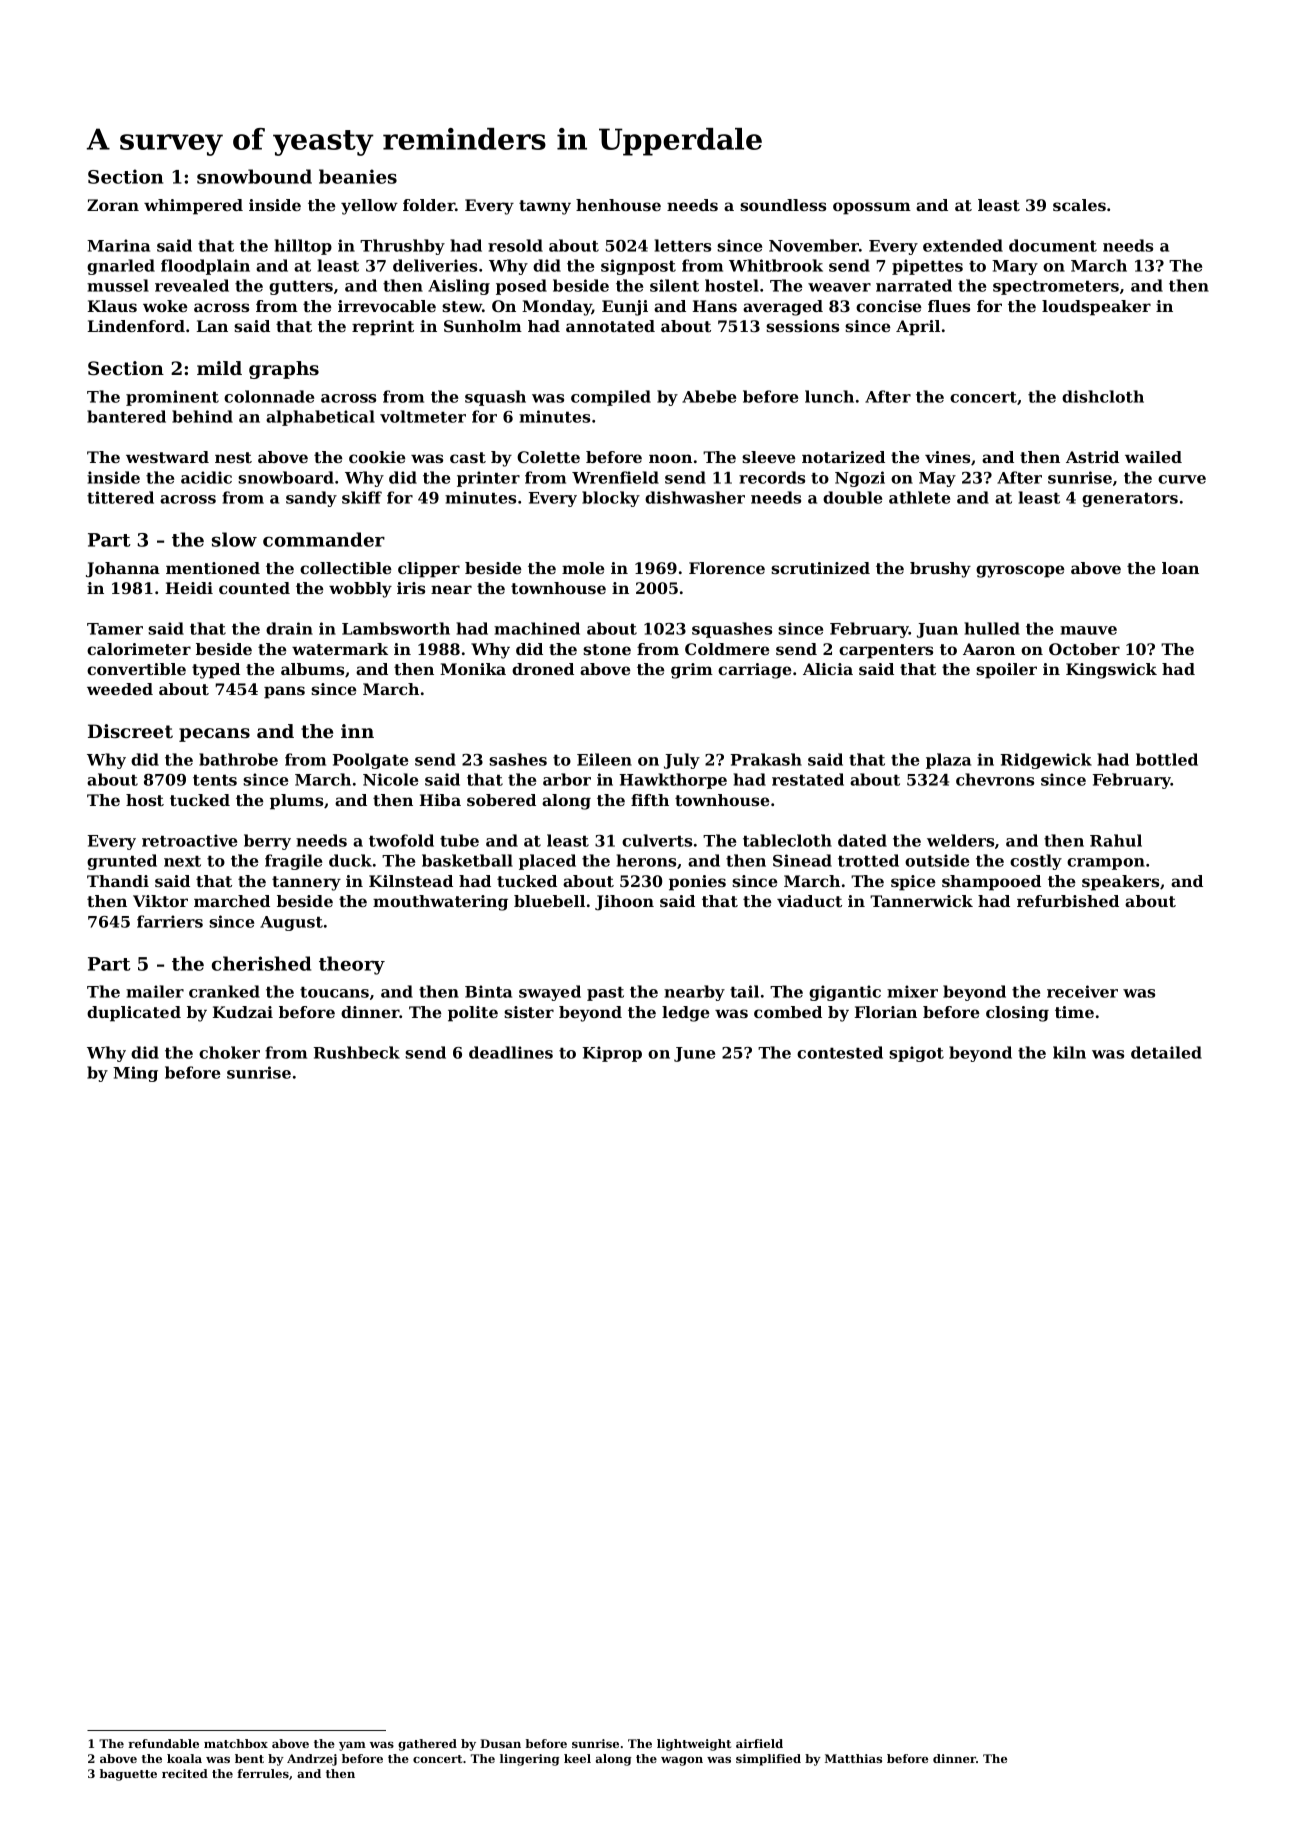 The height and width of the screenshot is (1835, 1297). Describe the element at coordinates (1079, 205) in the screenshot. I see `scales` at that location.
